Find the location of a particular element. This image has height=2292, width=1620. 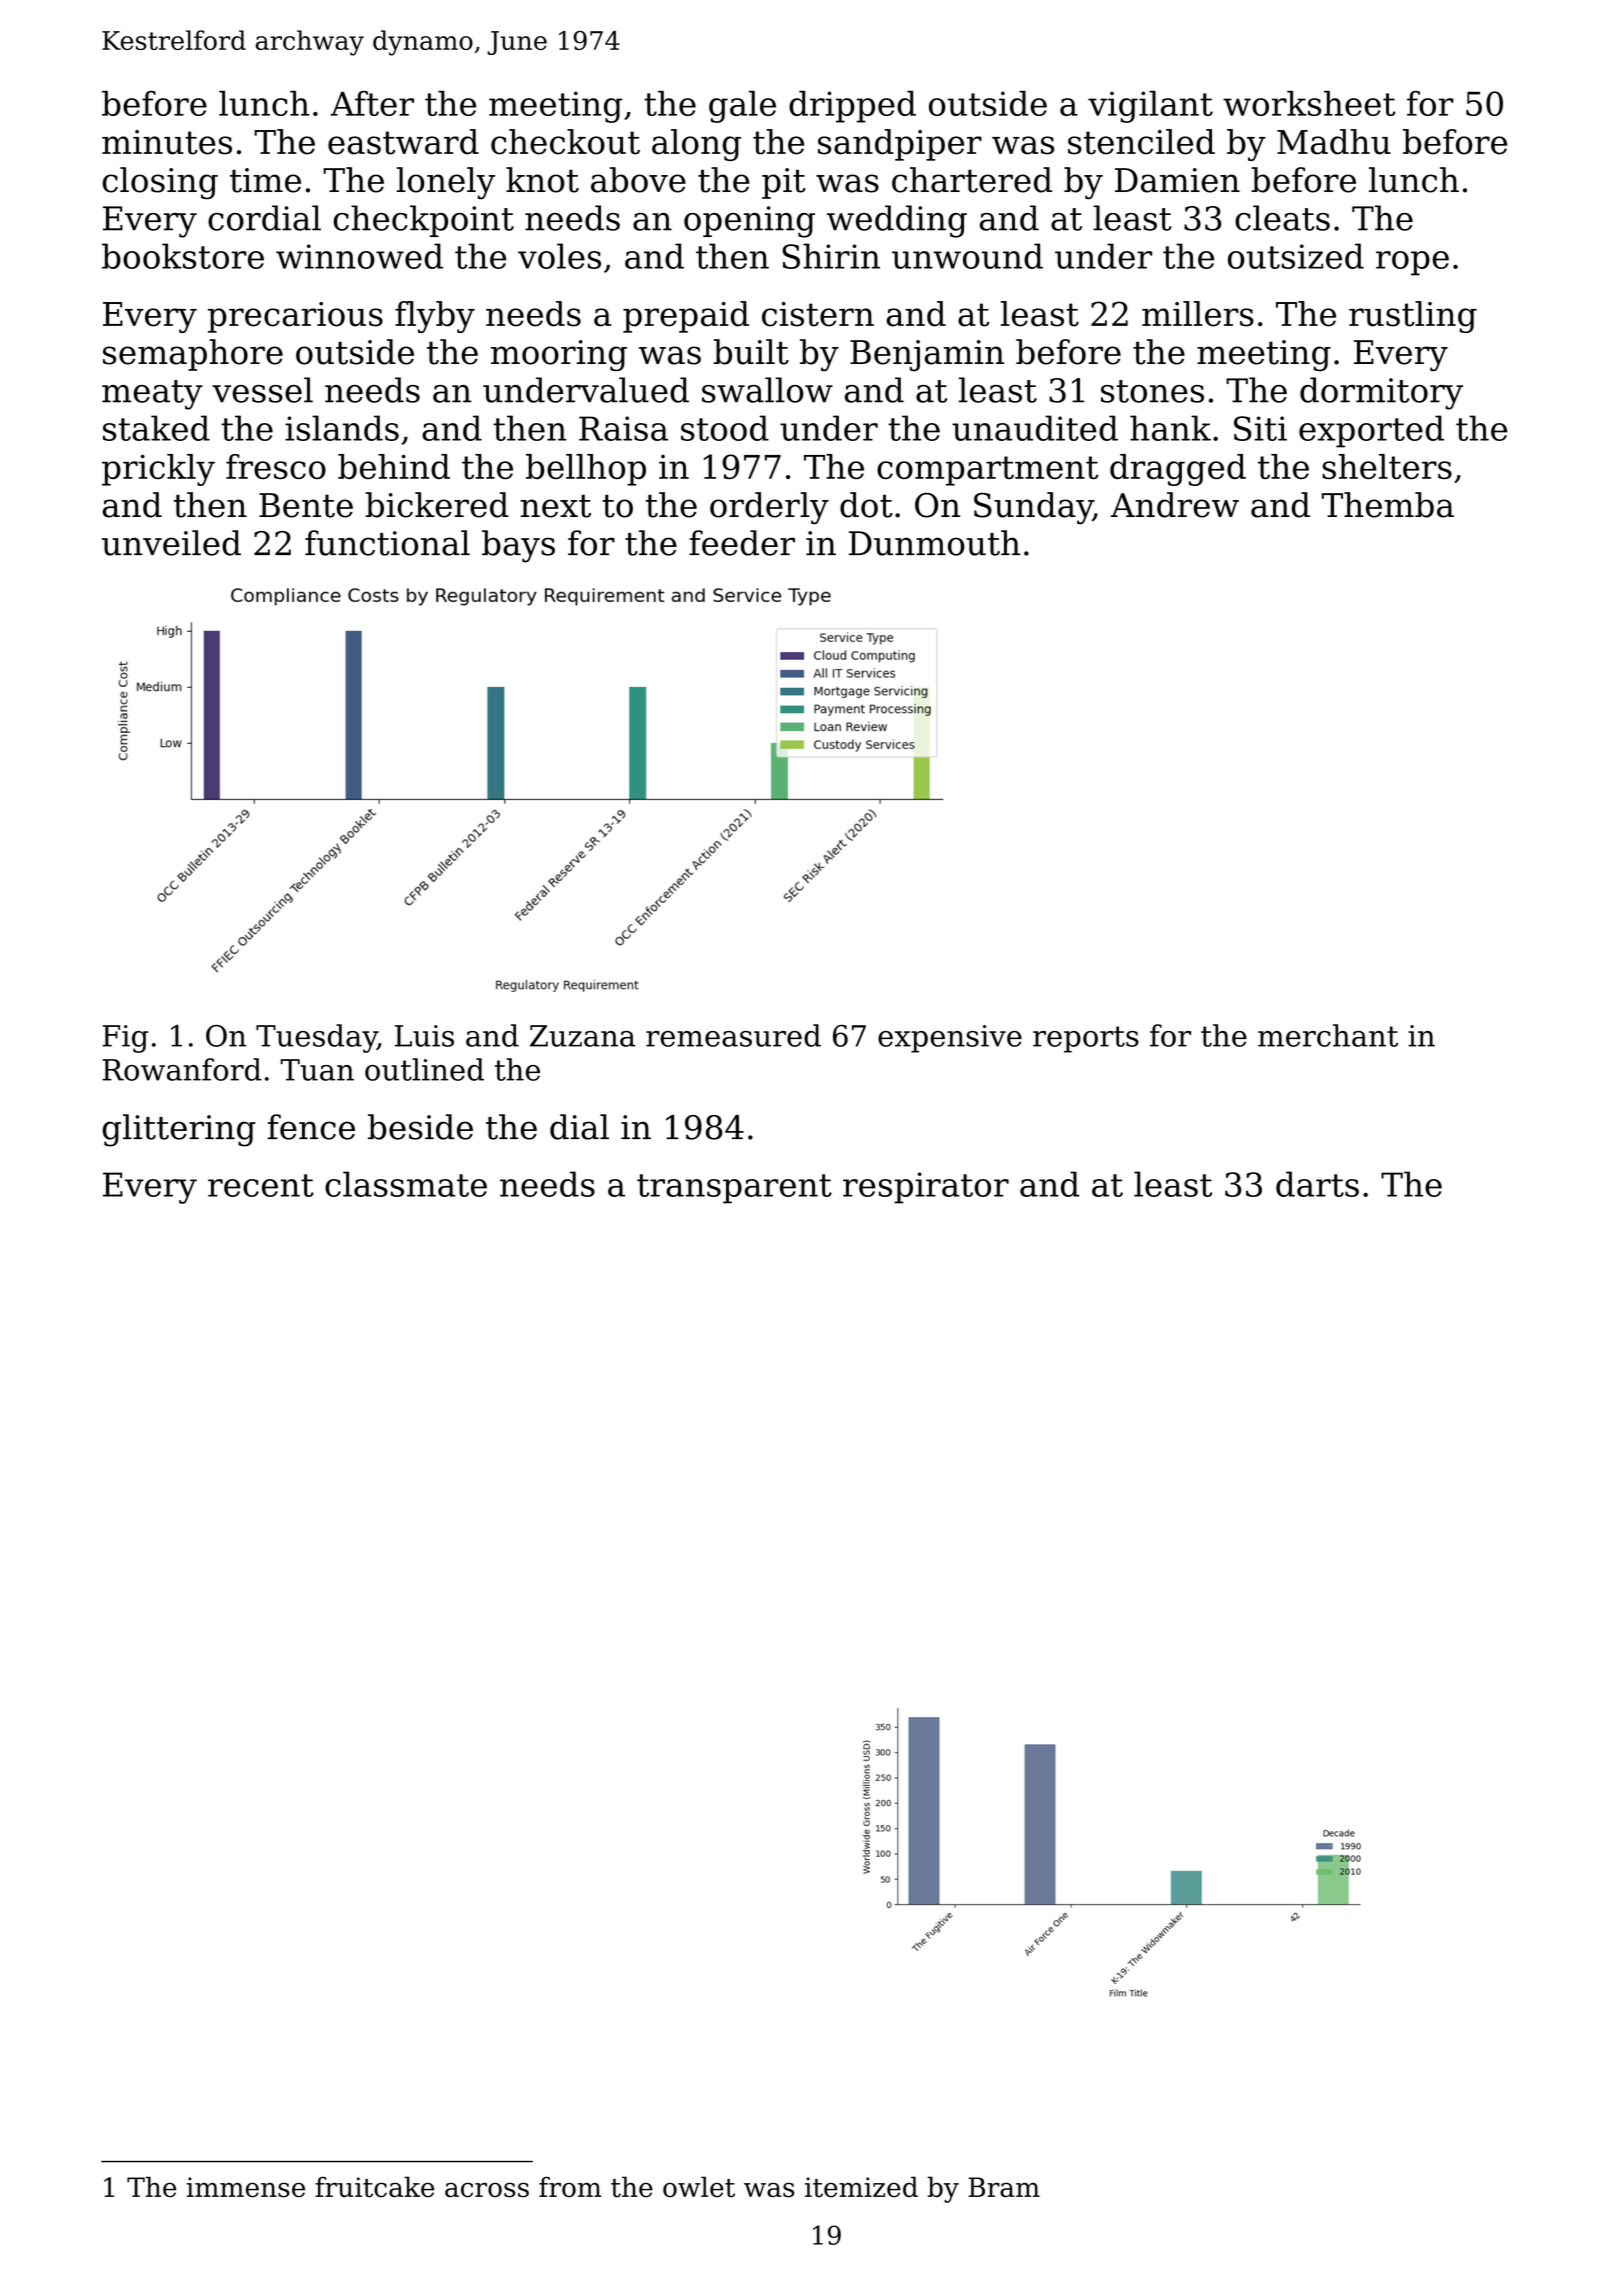

recent is located at coordinates (261, 1185).
